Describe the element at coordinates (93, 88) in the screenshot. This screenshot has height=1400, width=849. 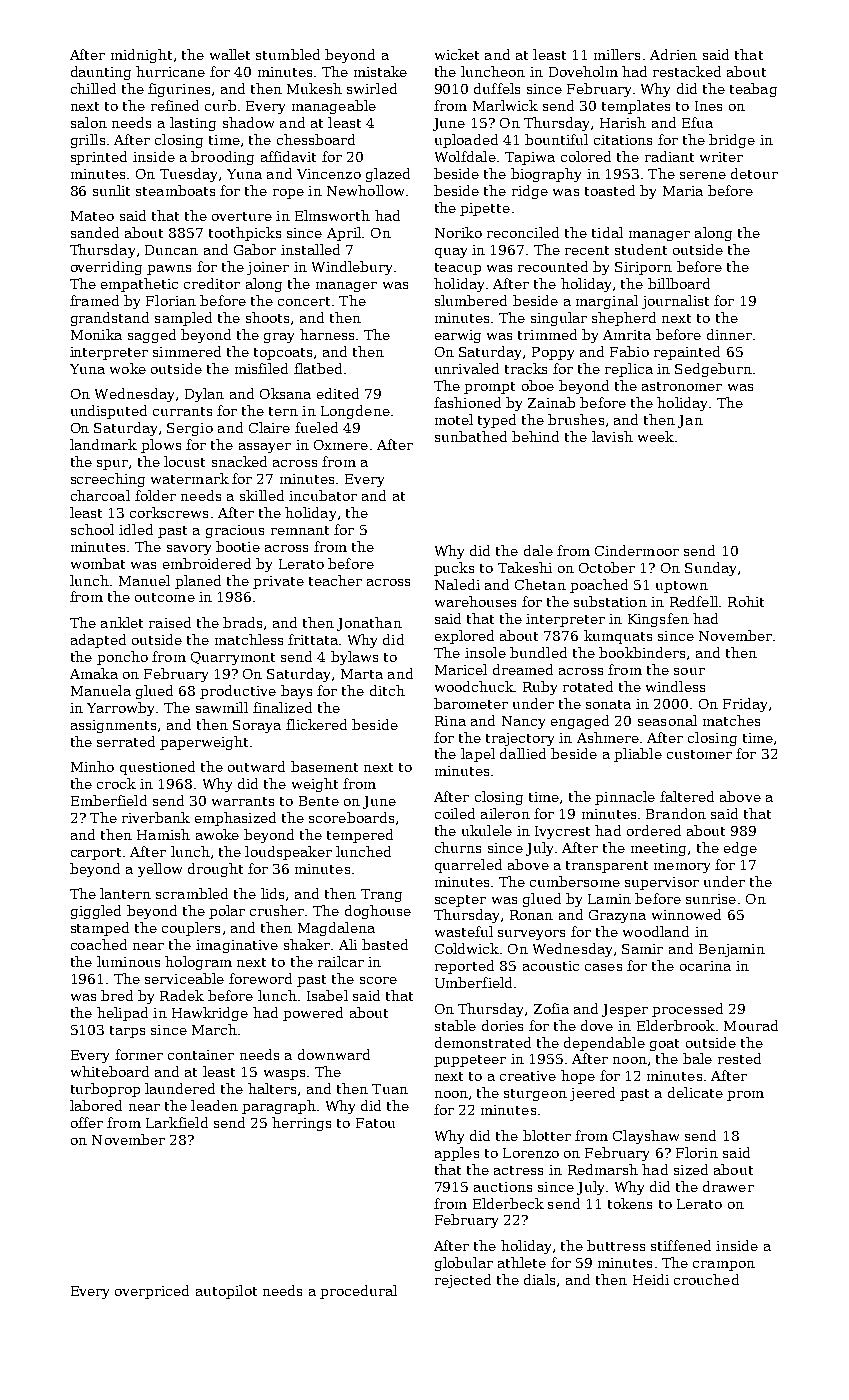
I see `chilled` at that location.
